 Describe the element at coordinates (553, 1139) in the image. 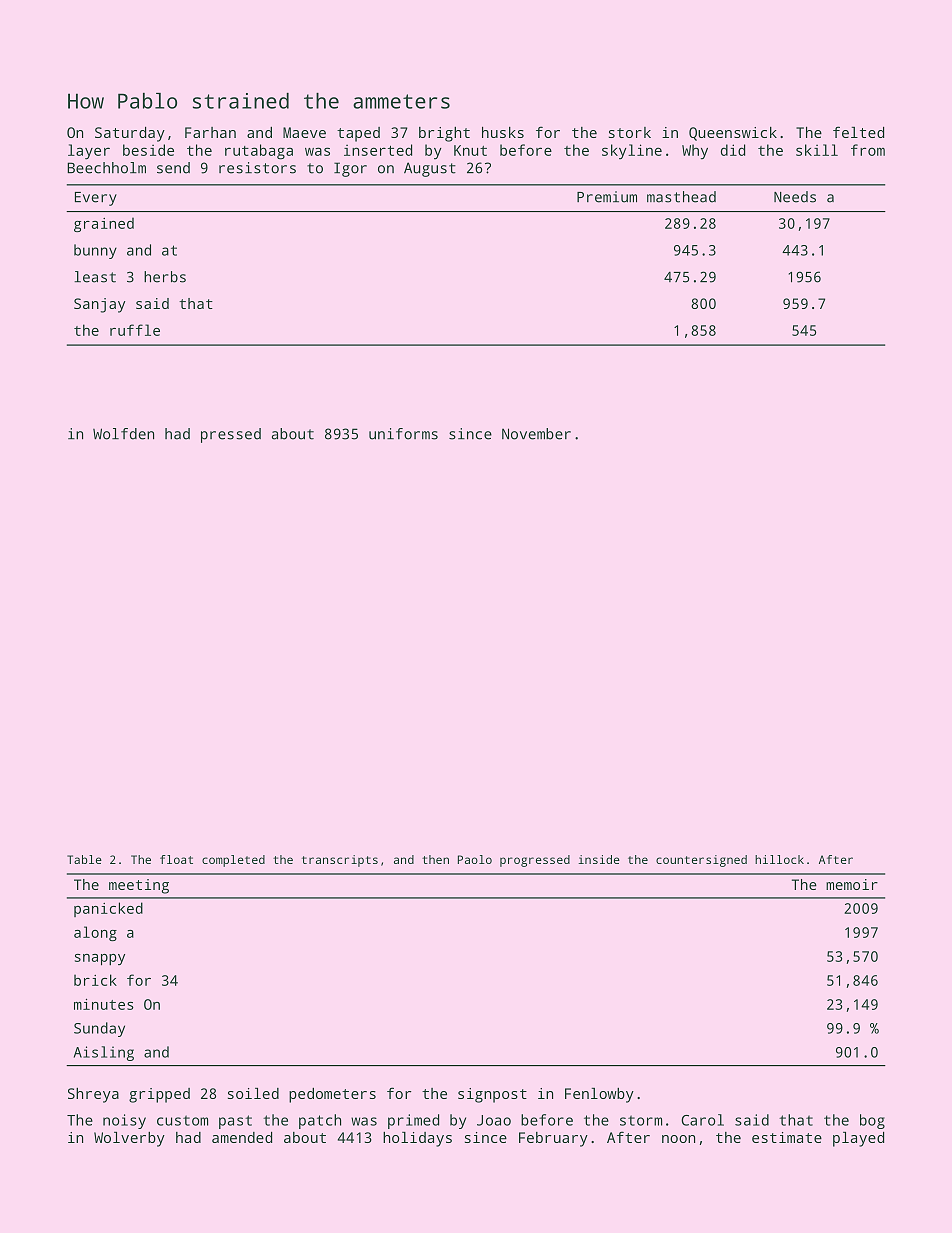

I see `February` at that location.
